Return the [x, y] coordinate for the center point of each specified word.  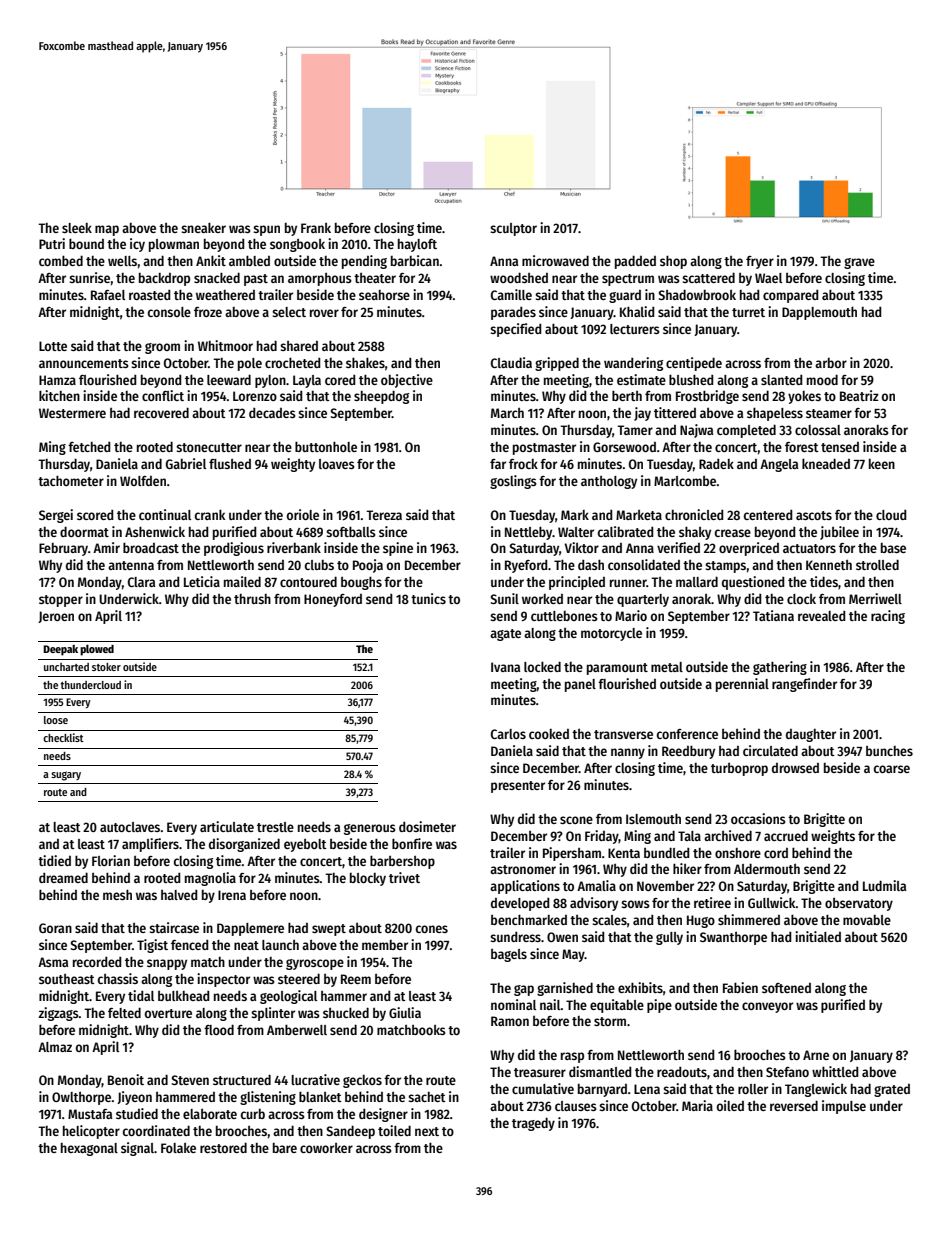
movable [867, 920]
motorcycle [611, 634]
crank [210, 514]
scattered [708, 277]
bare [285, 1148]
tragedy [533, 1124]
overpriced [749, 549]
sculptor [513, 229]
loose [56, 720]
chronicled [694, 514]
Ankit [211, 260]
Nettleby [529, 533]
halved [179, 895]
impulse [844, 1107]
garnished [565, 989]
